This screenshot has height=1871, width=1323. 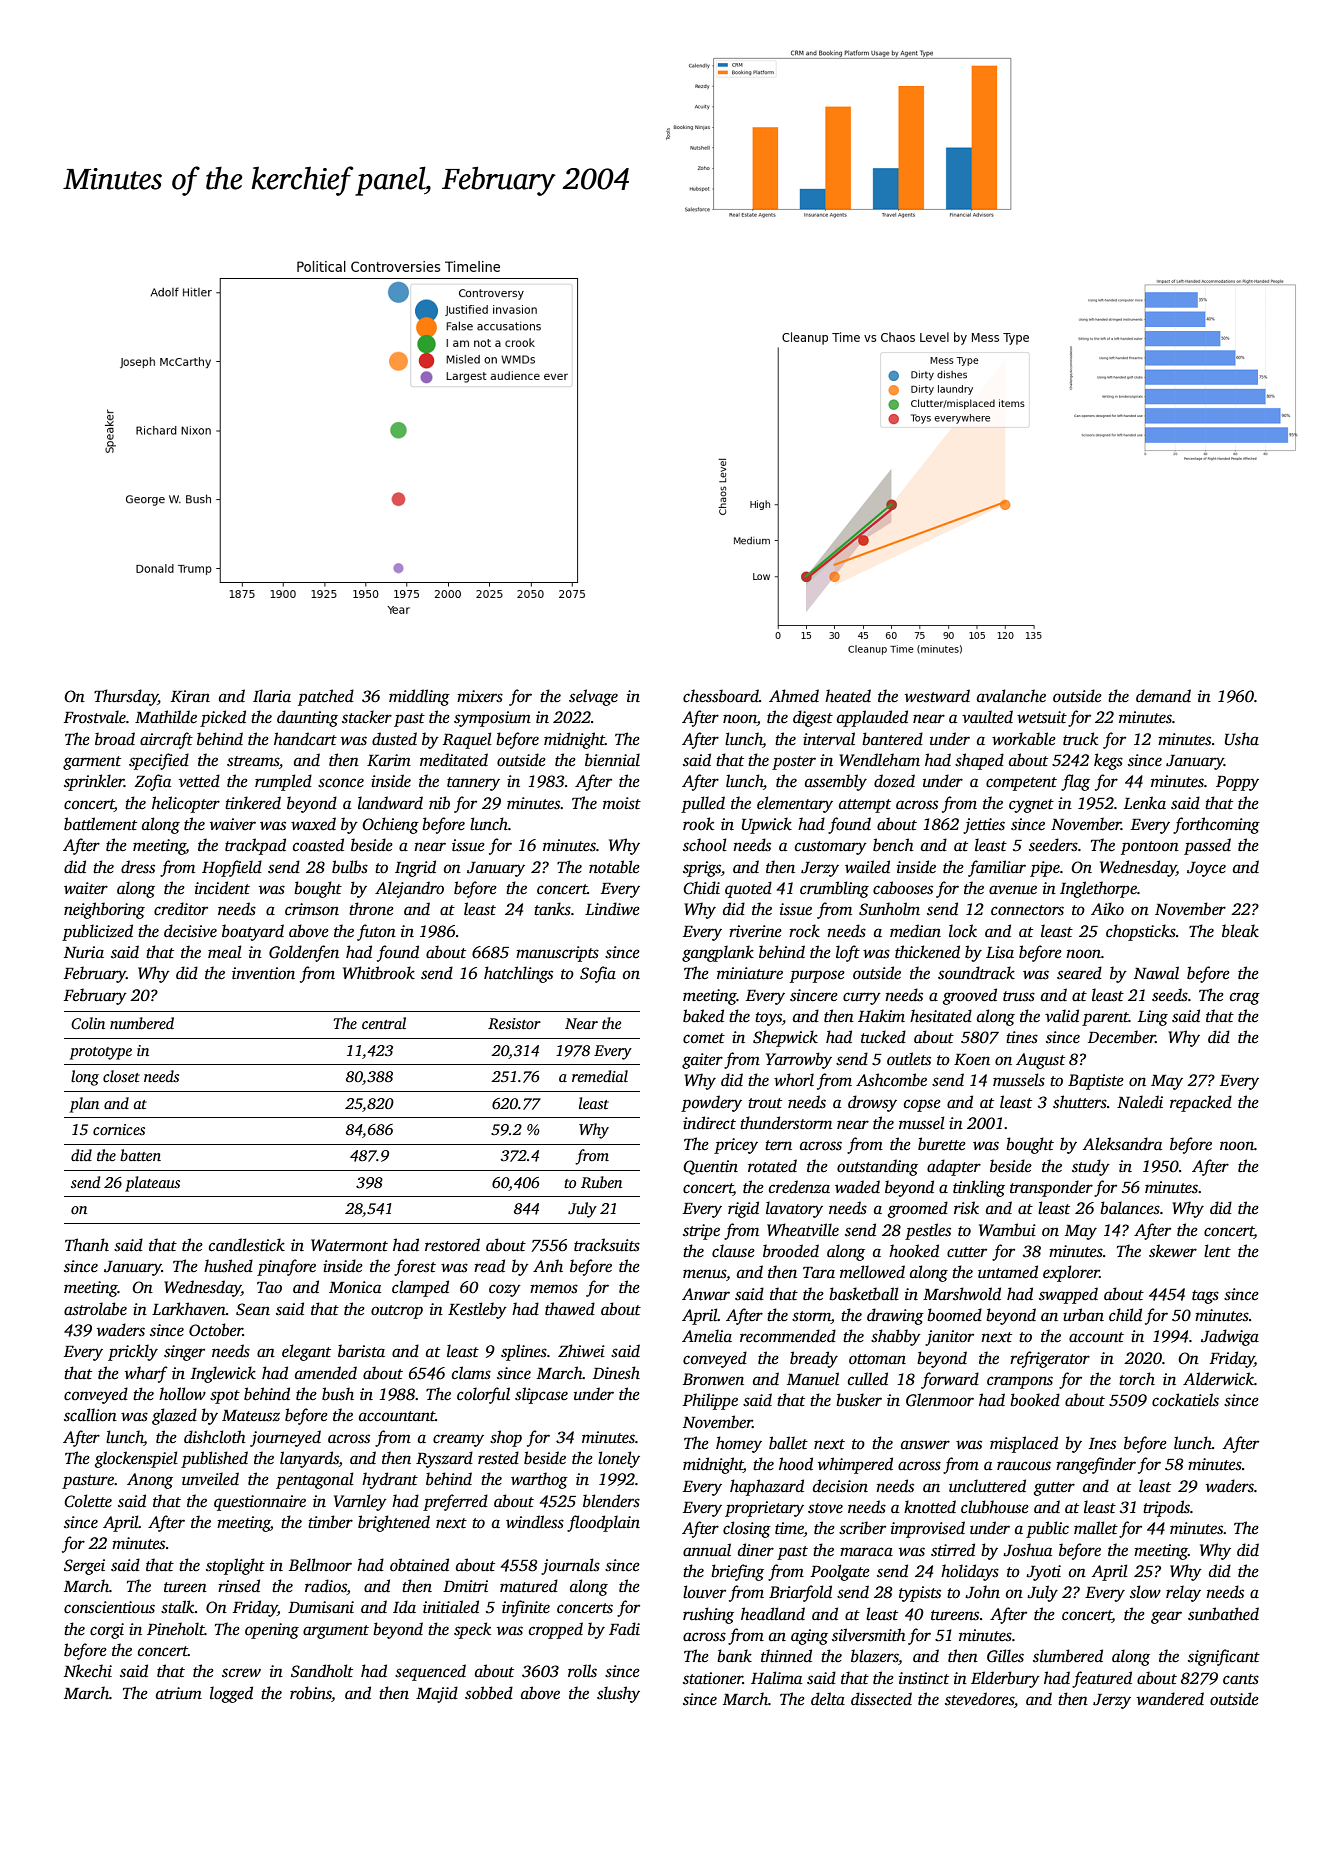 What do you see at coordinates (178, 1607) in the screenshot?
I see `stalk` at bounding box center [178, 1607].
